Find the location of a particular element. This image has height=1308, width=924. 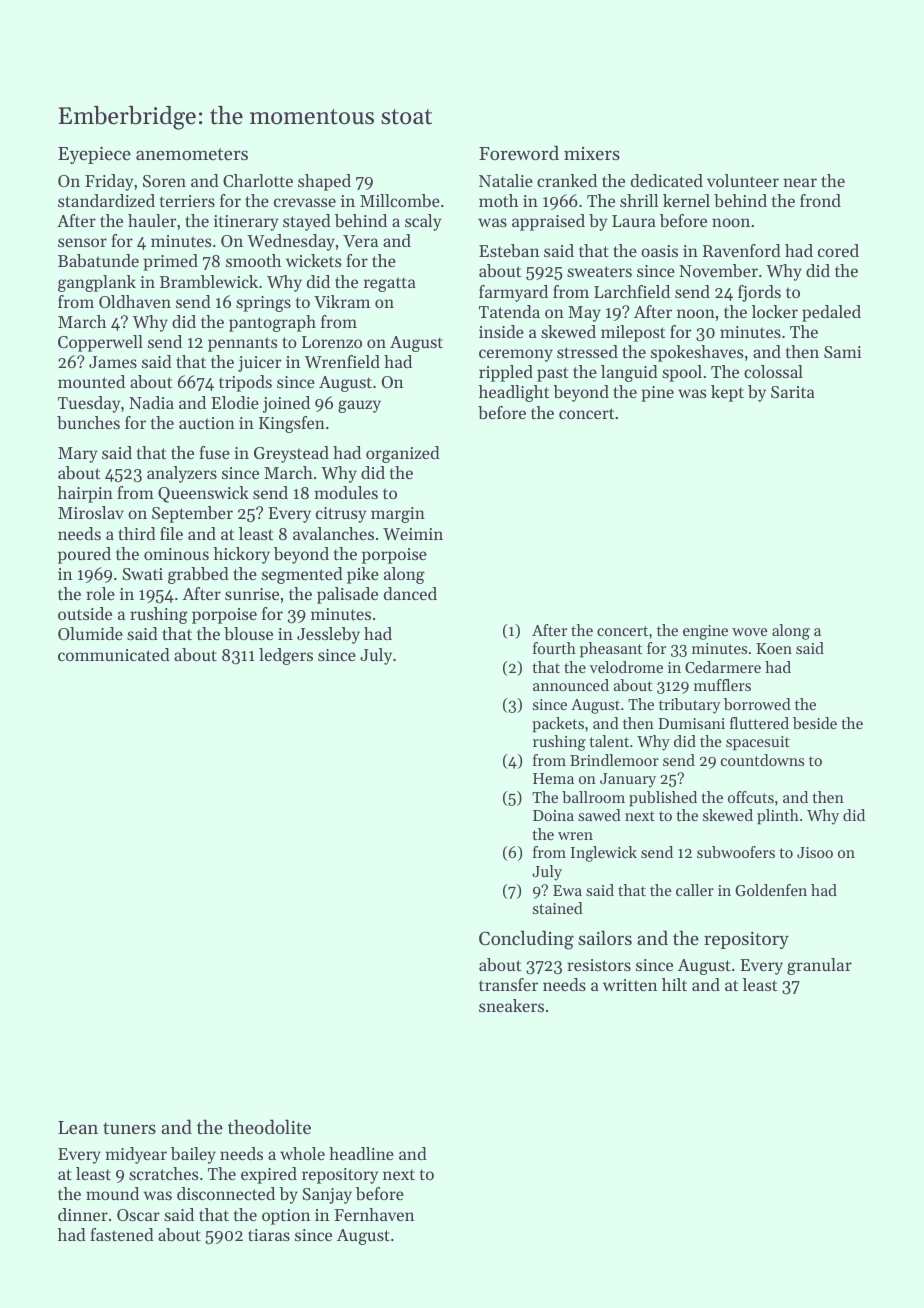

communicated is located at coordinates (114, 654).
